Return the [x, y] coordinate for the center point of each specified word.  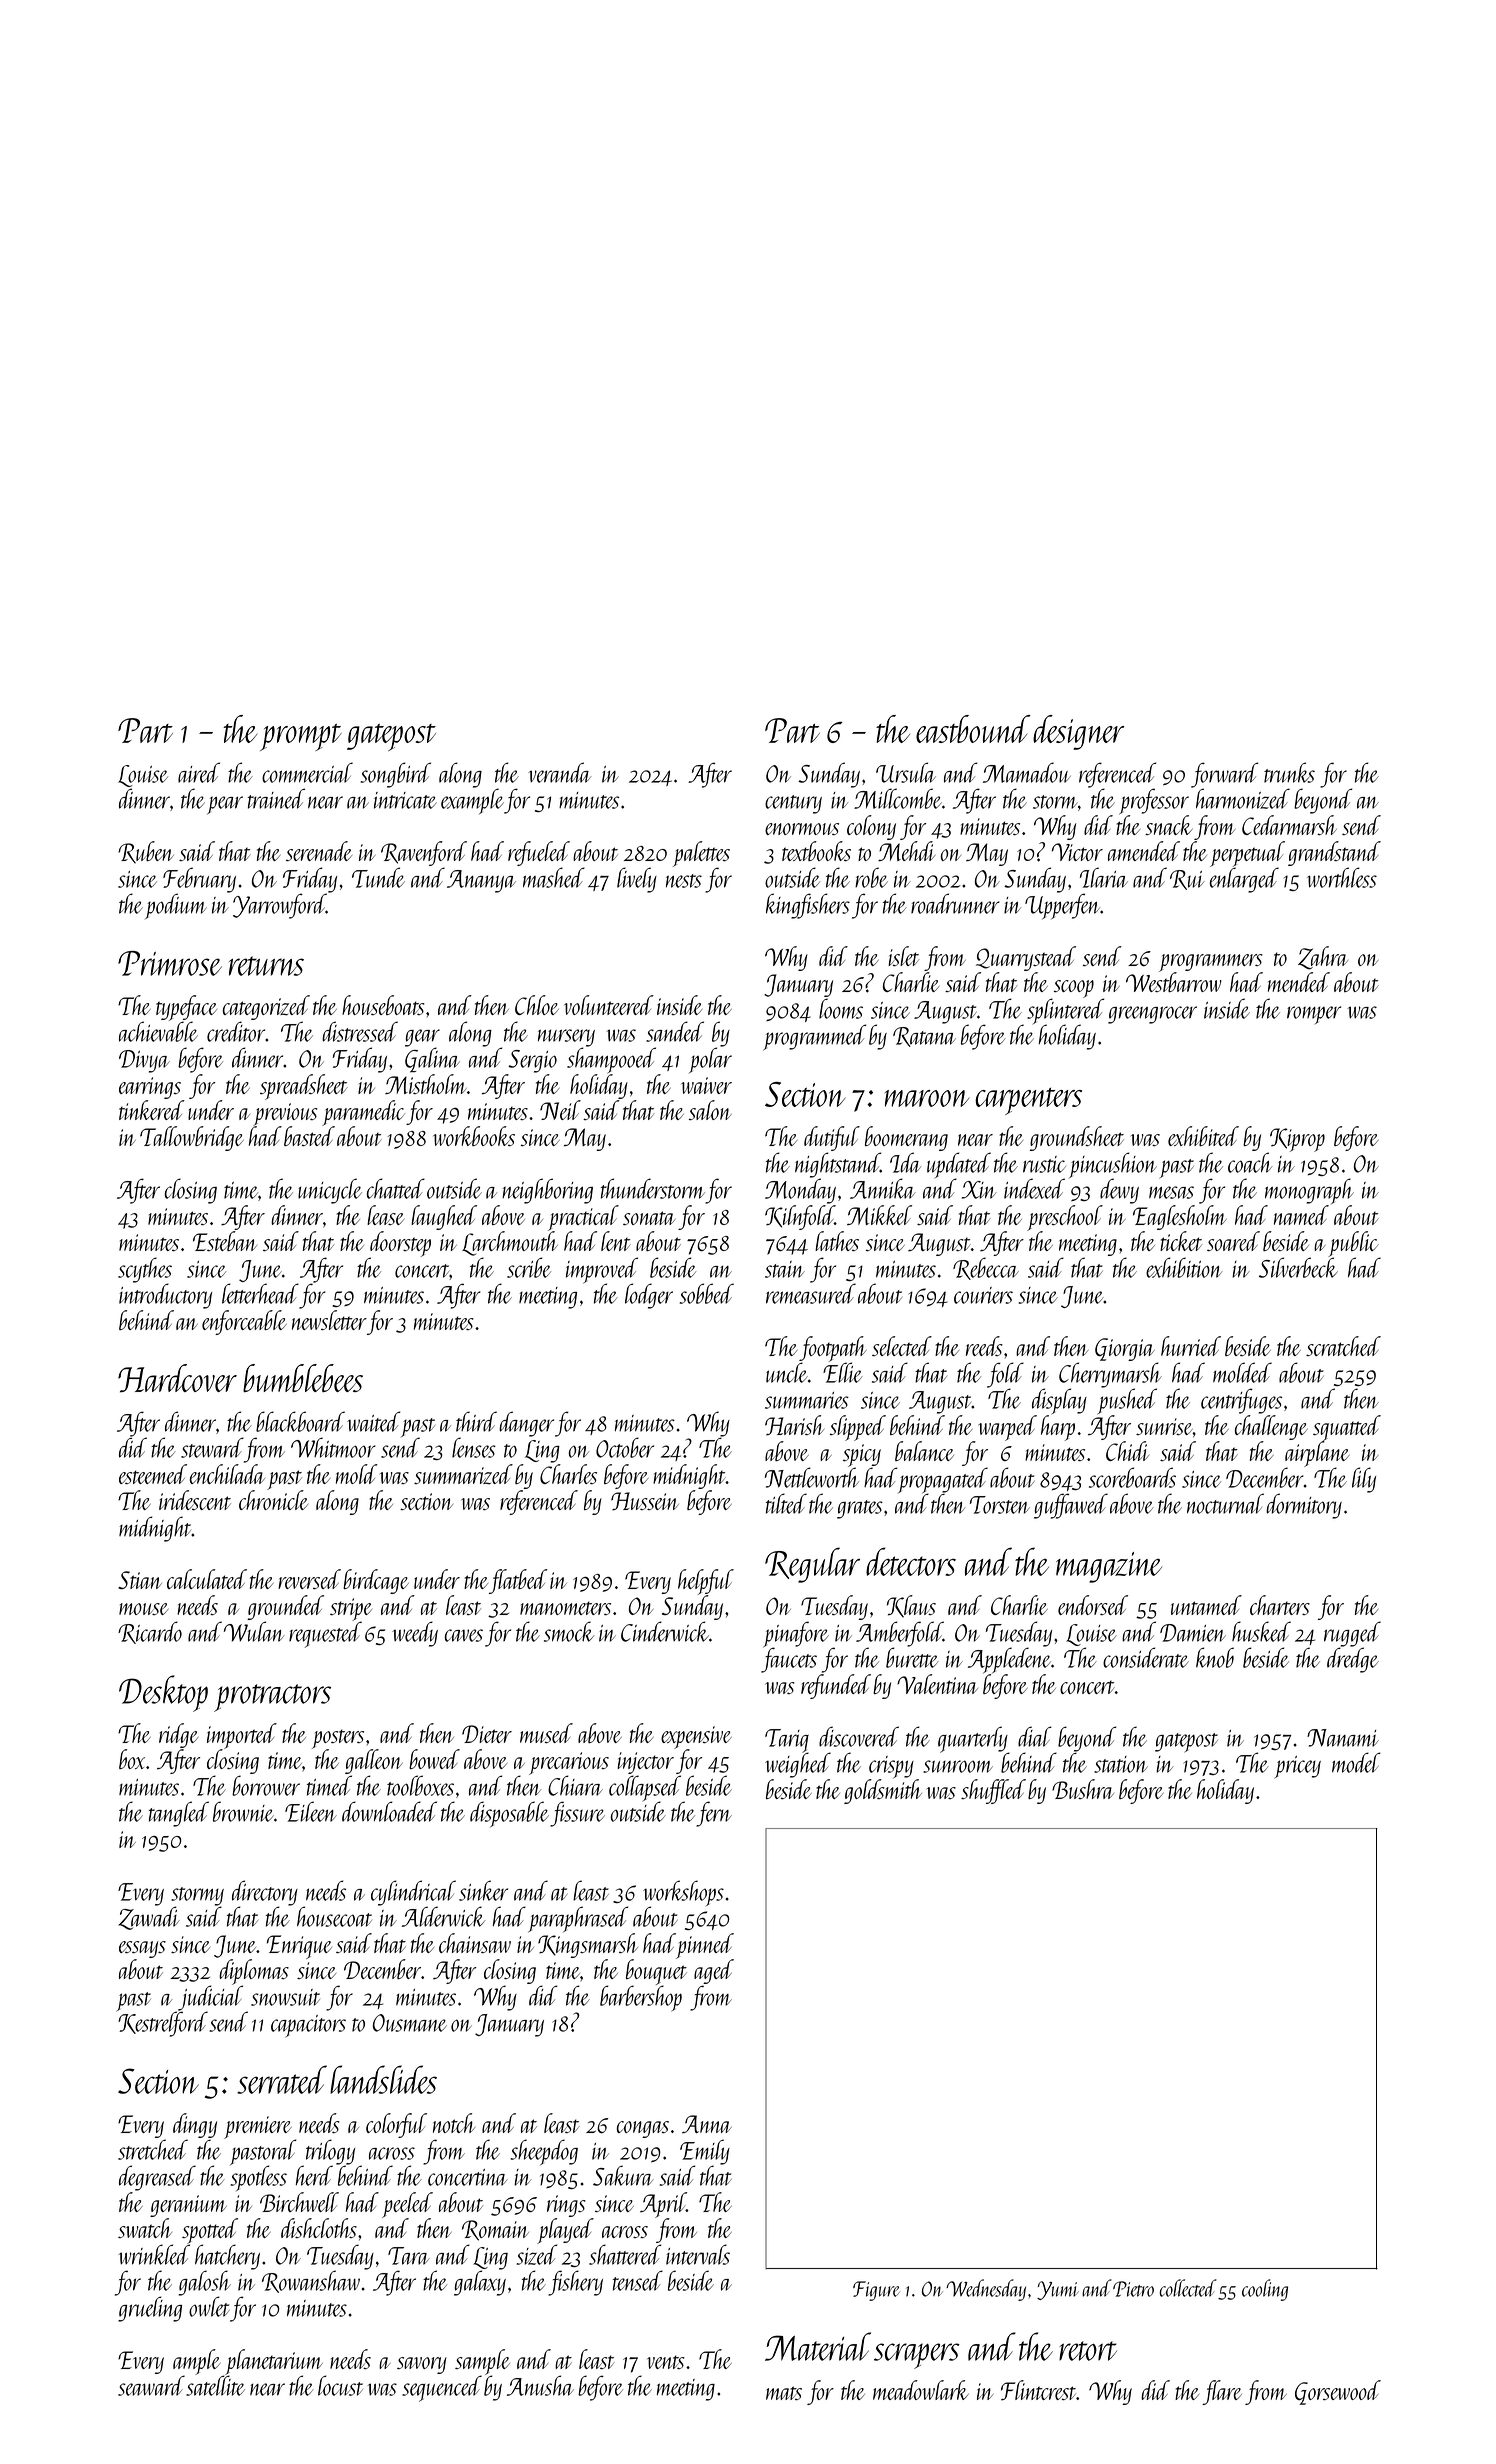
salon [710, 1110]
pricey [1297, 1767]
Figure [876, 2291]
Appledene [1009, 1660]
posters [338, 1739]
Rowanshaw [311, 2281]
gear [422, 1038]
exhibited [1203, 1136]
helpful [706, 1582]
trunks [1289, 772]
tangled [179, 1814]
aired [199, 772]
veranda [559, 772]
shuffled [993, 1791]
